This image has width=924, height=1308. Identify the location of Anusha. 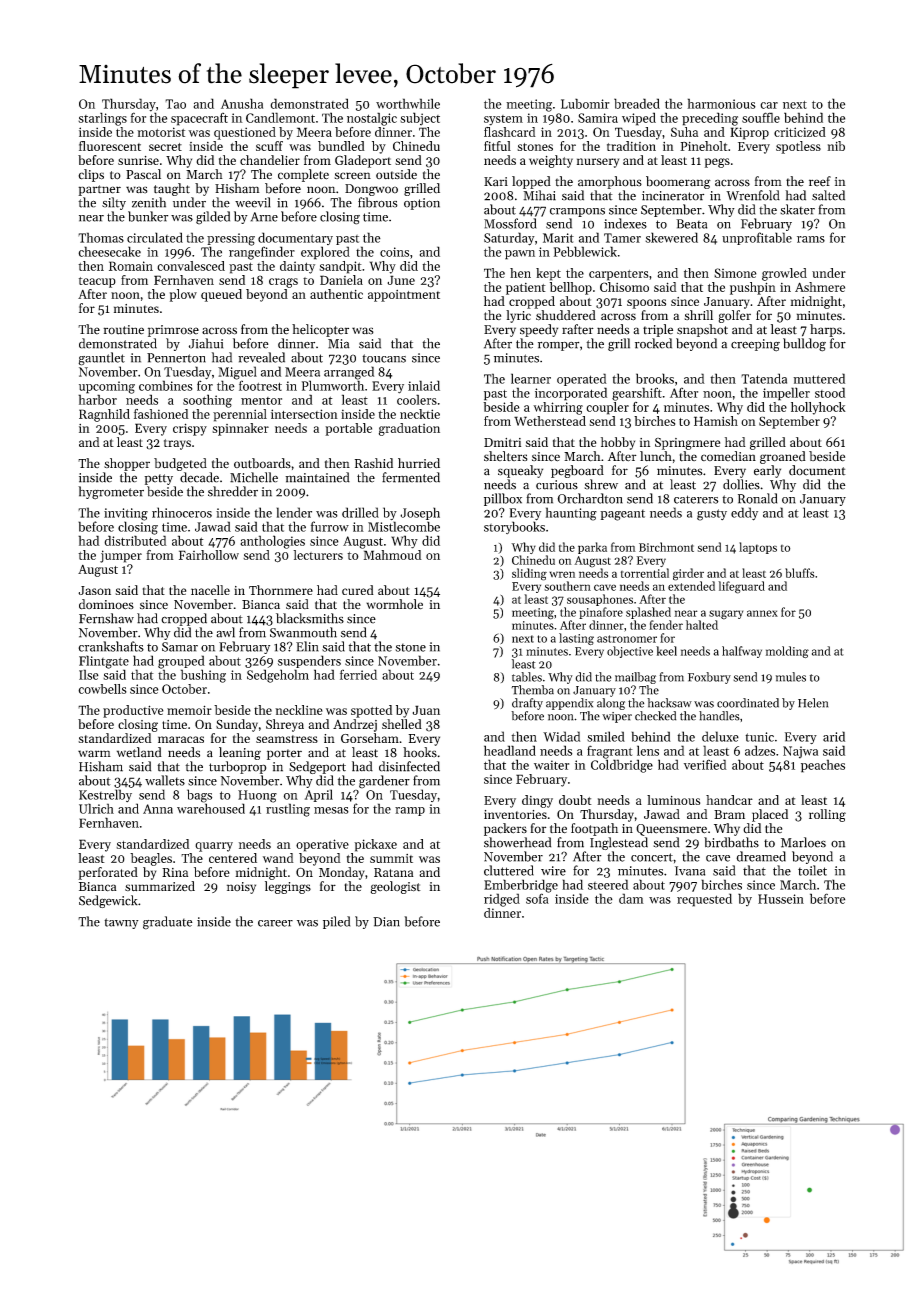
(242, 103).
